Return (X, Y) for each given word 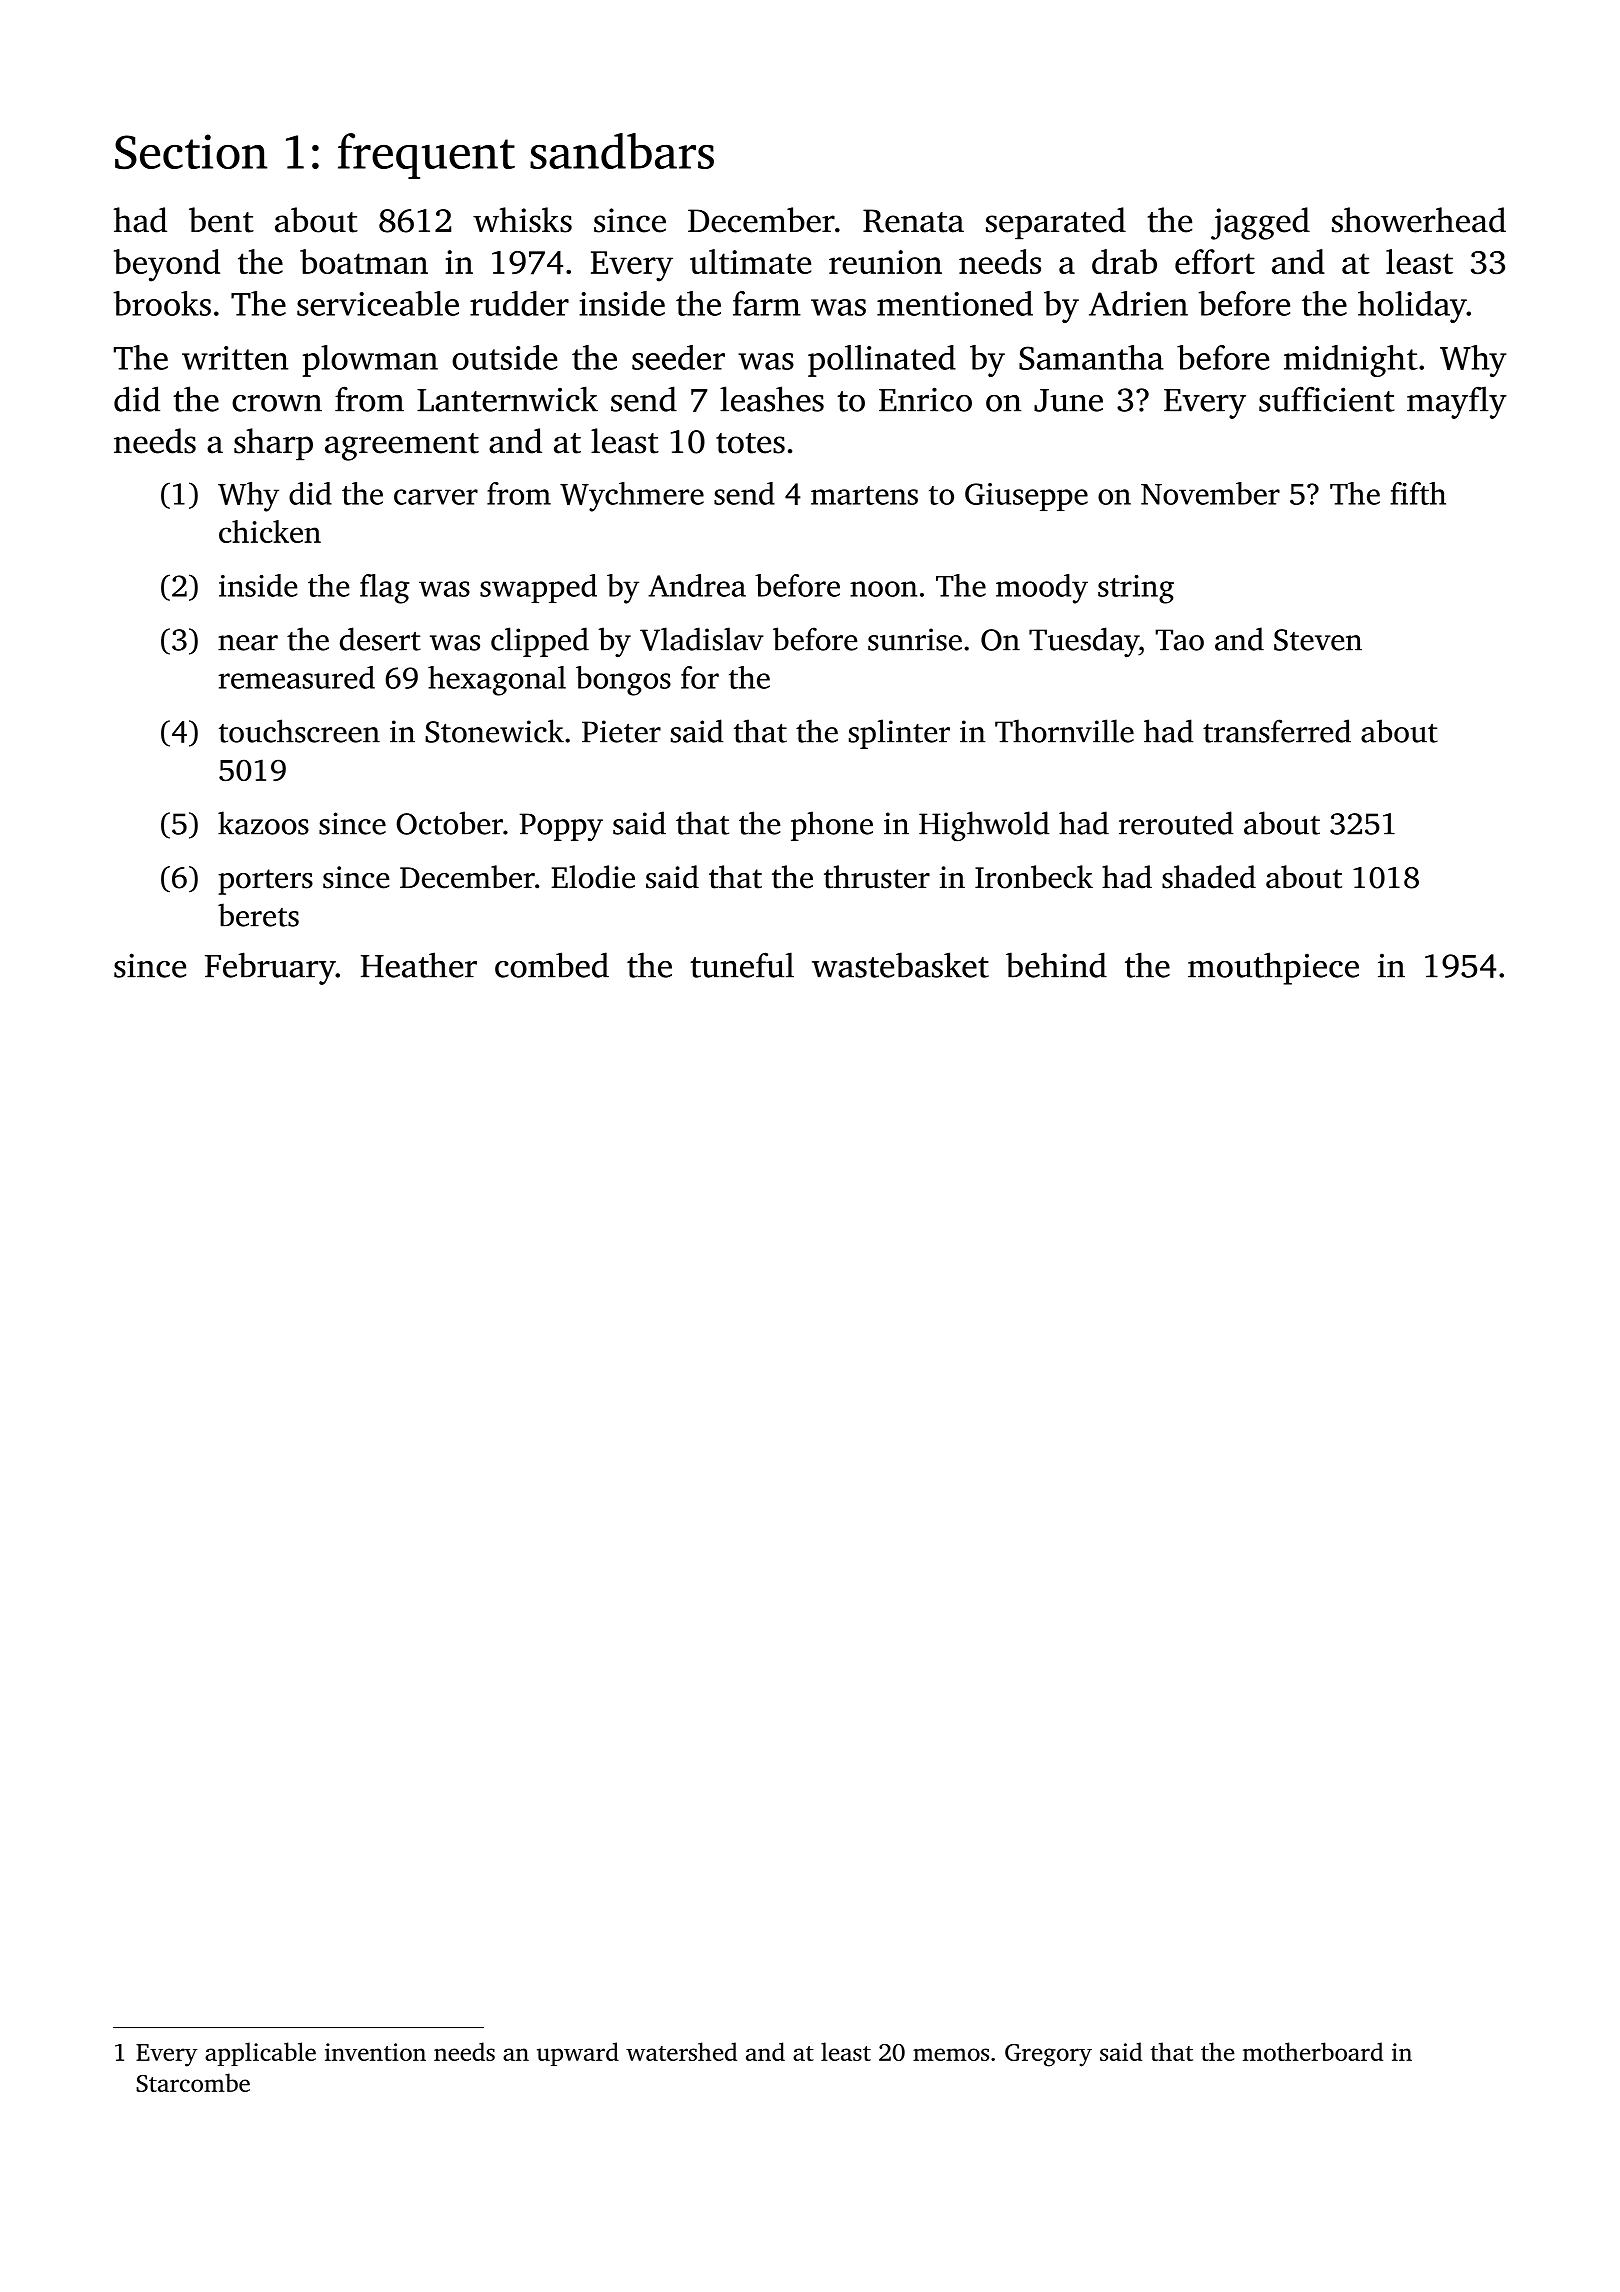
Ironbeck (1034, 877)
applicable (260, 2054)
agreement (402, 447)
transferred (1277, 731)
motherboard (1313, 2051)
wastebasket (900, 965)
